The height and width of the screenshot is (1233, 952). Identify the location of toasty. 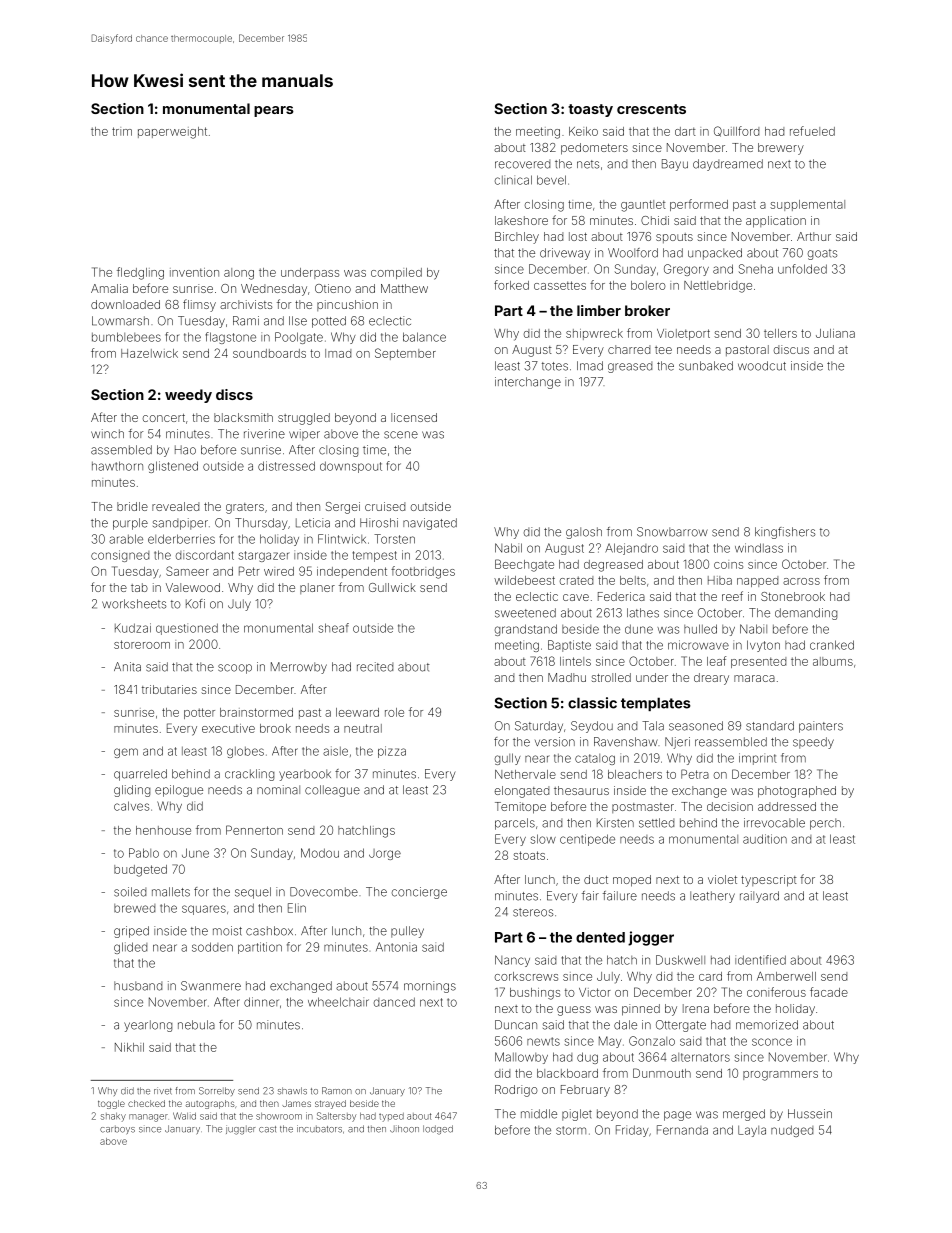
(590, 110).
